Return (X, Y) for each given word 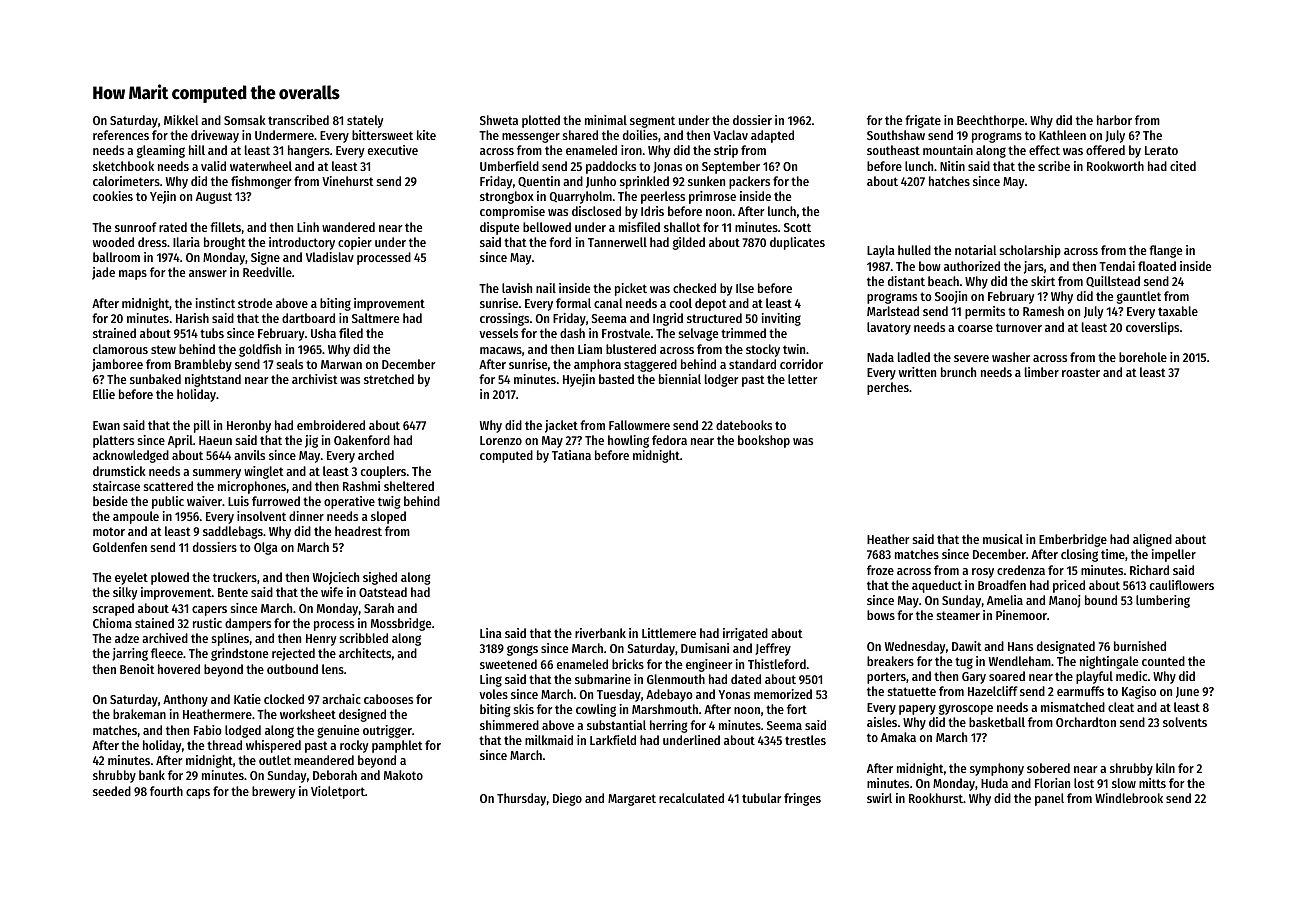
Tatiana (571, 455)
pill (202, 426)
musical (1003, 539)
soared (1007, 676)
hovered (179, 669)
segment (652, 122)
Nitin (952, 166)
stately (365, 121)
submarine (603, 679)
